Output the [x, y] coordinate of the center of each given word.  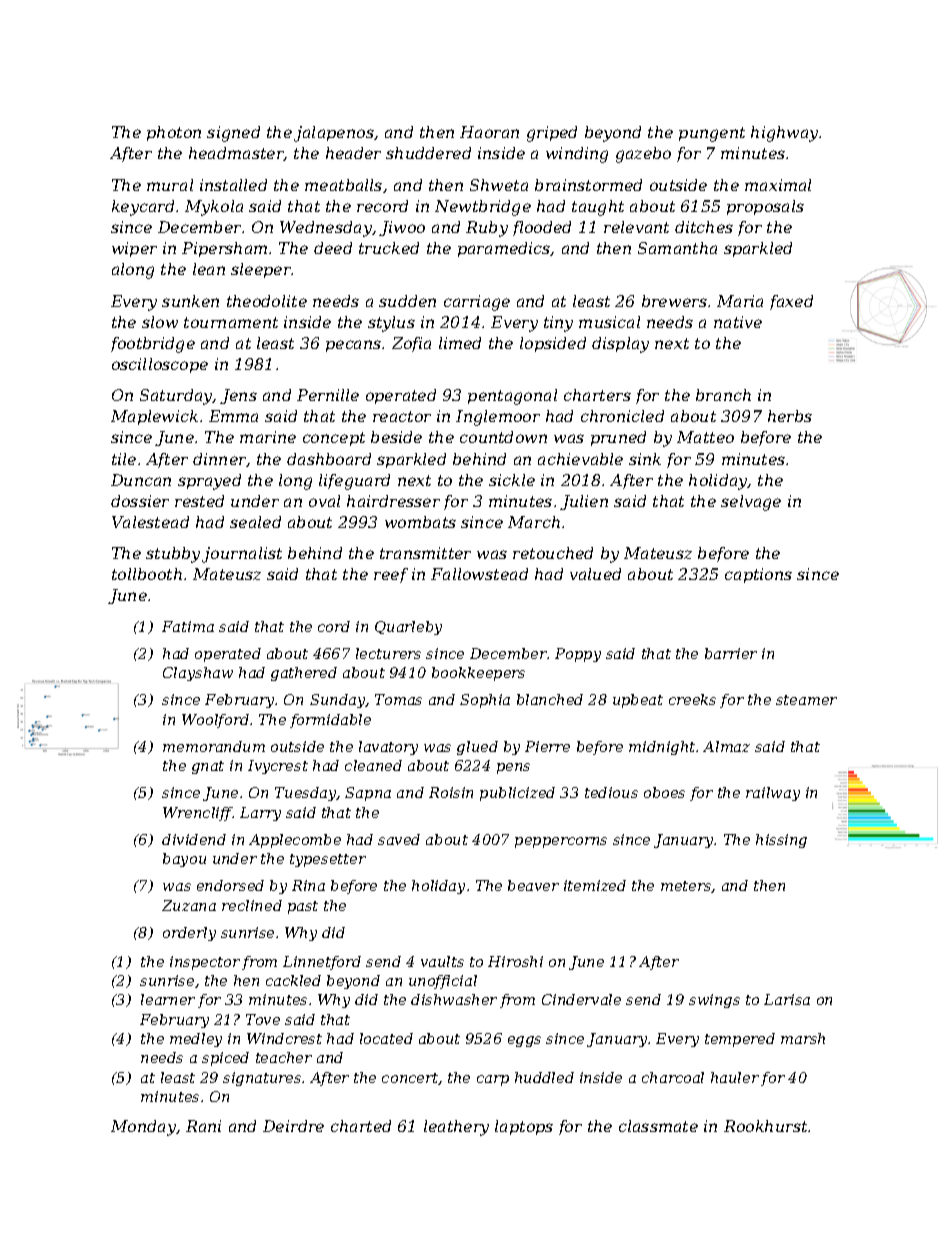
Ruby [487, 229]
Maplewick [154, 417]
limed [460, 343]
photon [174, 133]
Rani [203, 1126]
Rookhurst [765, 1126]
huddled [544, 1077]
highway [785, 134]
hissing [781, 841]
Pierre [547, 746]
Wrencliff [198, 814]
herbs [790, 416]
